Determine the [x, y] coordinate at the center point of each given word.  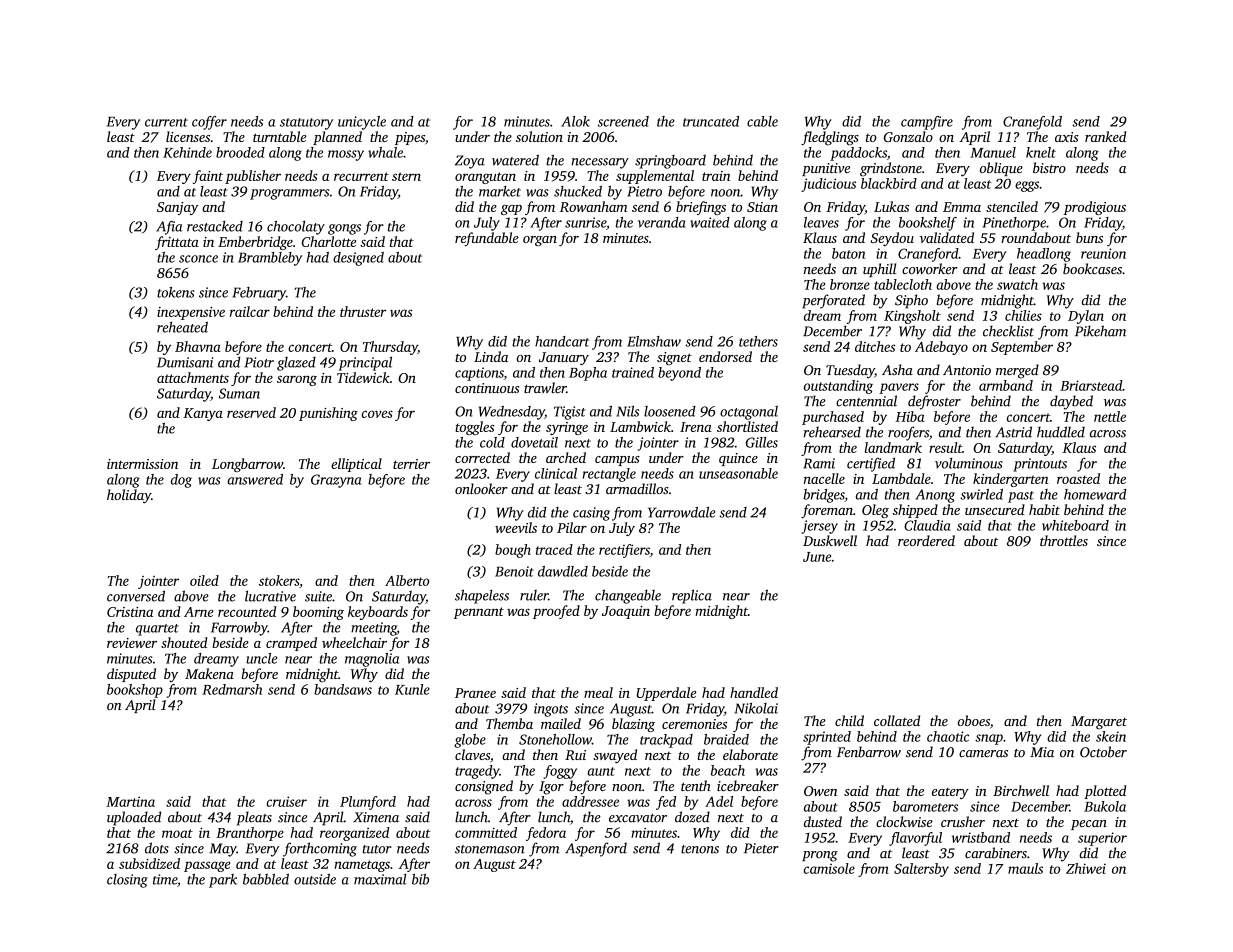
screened [623, 121]
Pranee [475, 693]
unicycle [362, 123]
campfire [927, 123]
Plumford [368, 803]
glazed [296, 364]
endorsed [725, 356]
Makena [209, 673]
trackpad [666, 741]
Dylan [1086, 317]
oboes [974, 720]
